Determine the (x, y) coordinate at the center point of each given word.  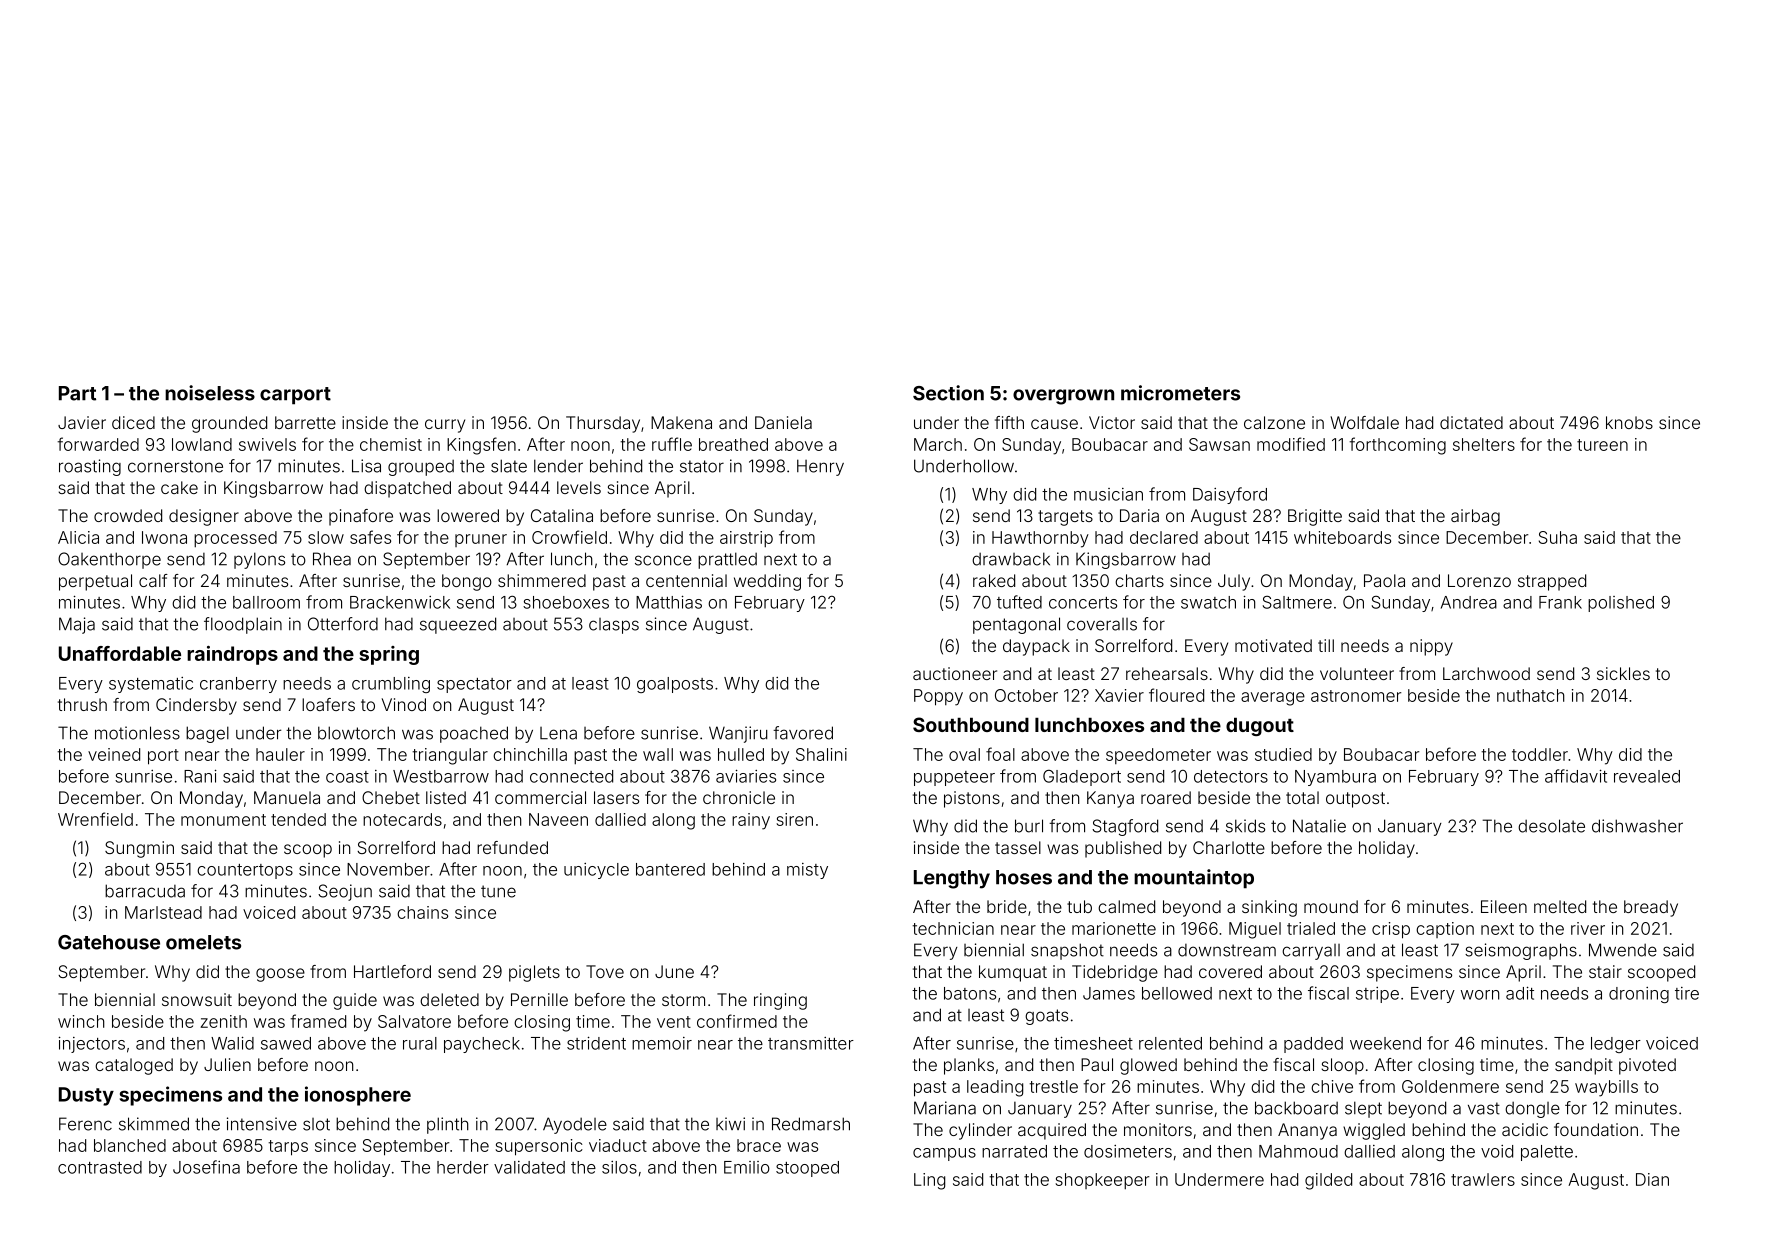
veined (114, 754)
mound (1331, 906)
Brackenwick (400, 602)
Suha (1558, 537)
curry (445, 426)
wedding (767, 582)
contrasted (100, 1167)
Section (948, 393)
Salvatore (414, 1021)
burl (1029, 826)
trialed (1311, 928)
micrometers (1180, 393)
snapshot (1067, 951)
